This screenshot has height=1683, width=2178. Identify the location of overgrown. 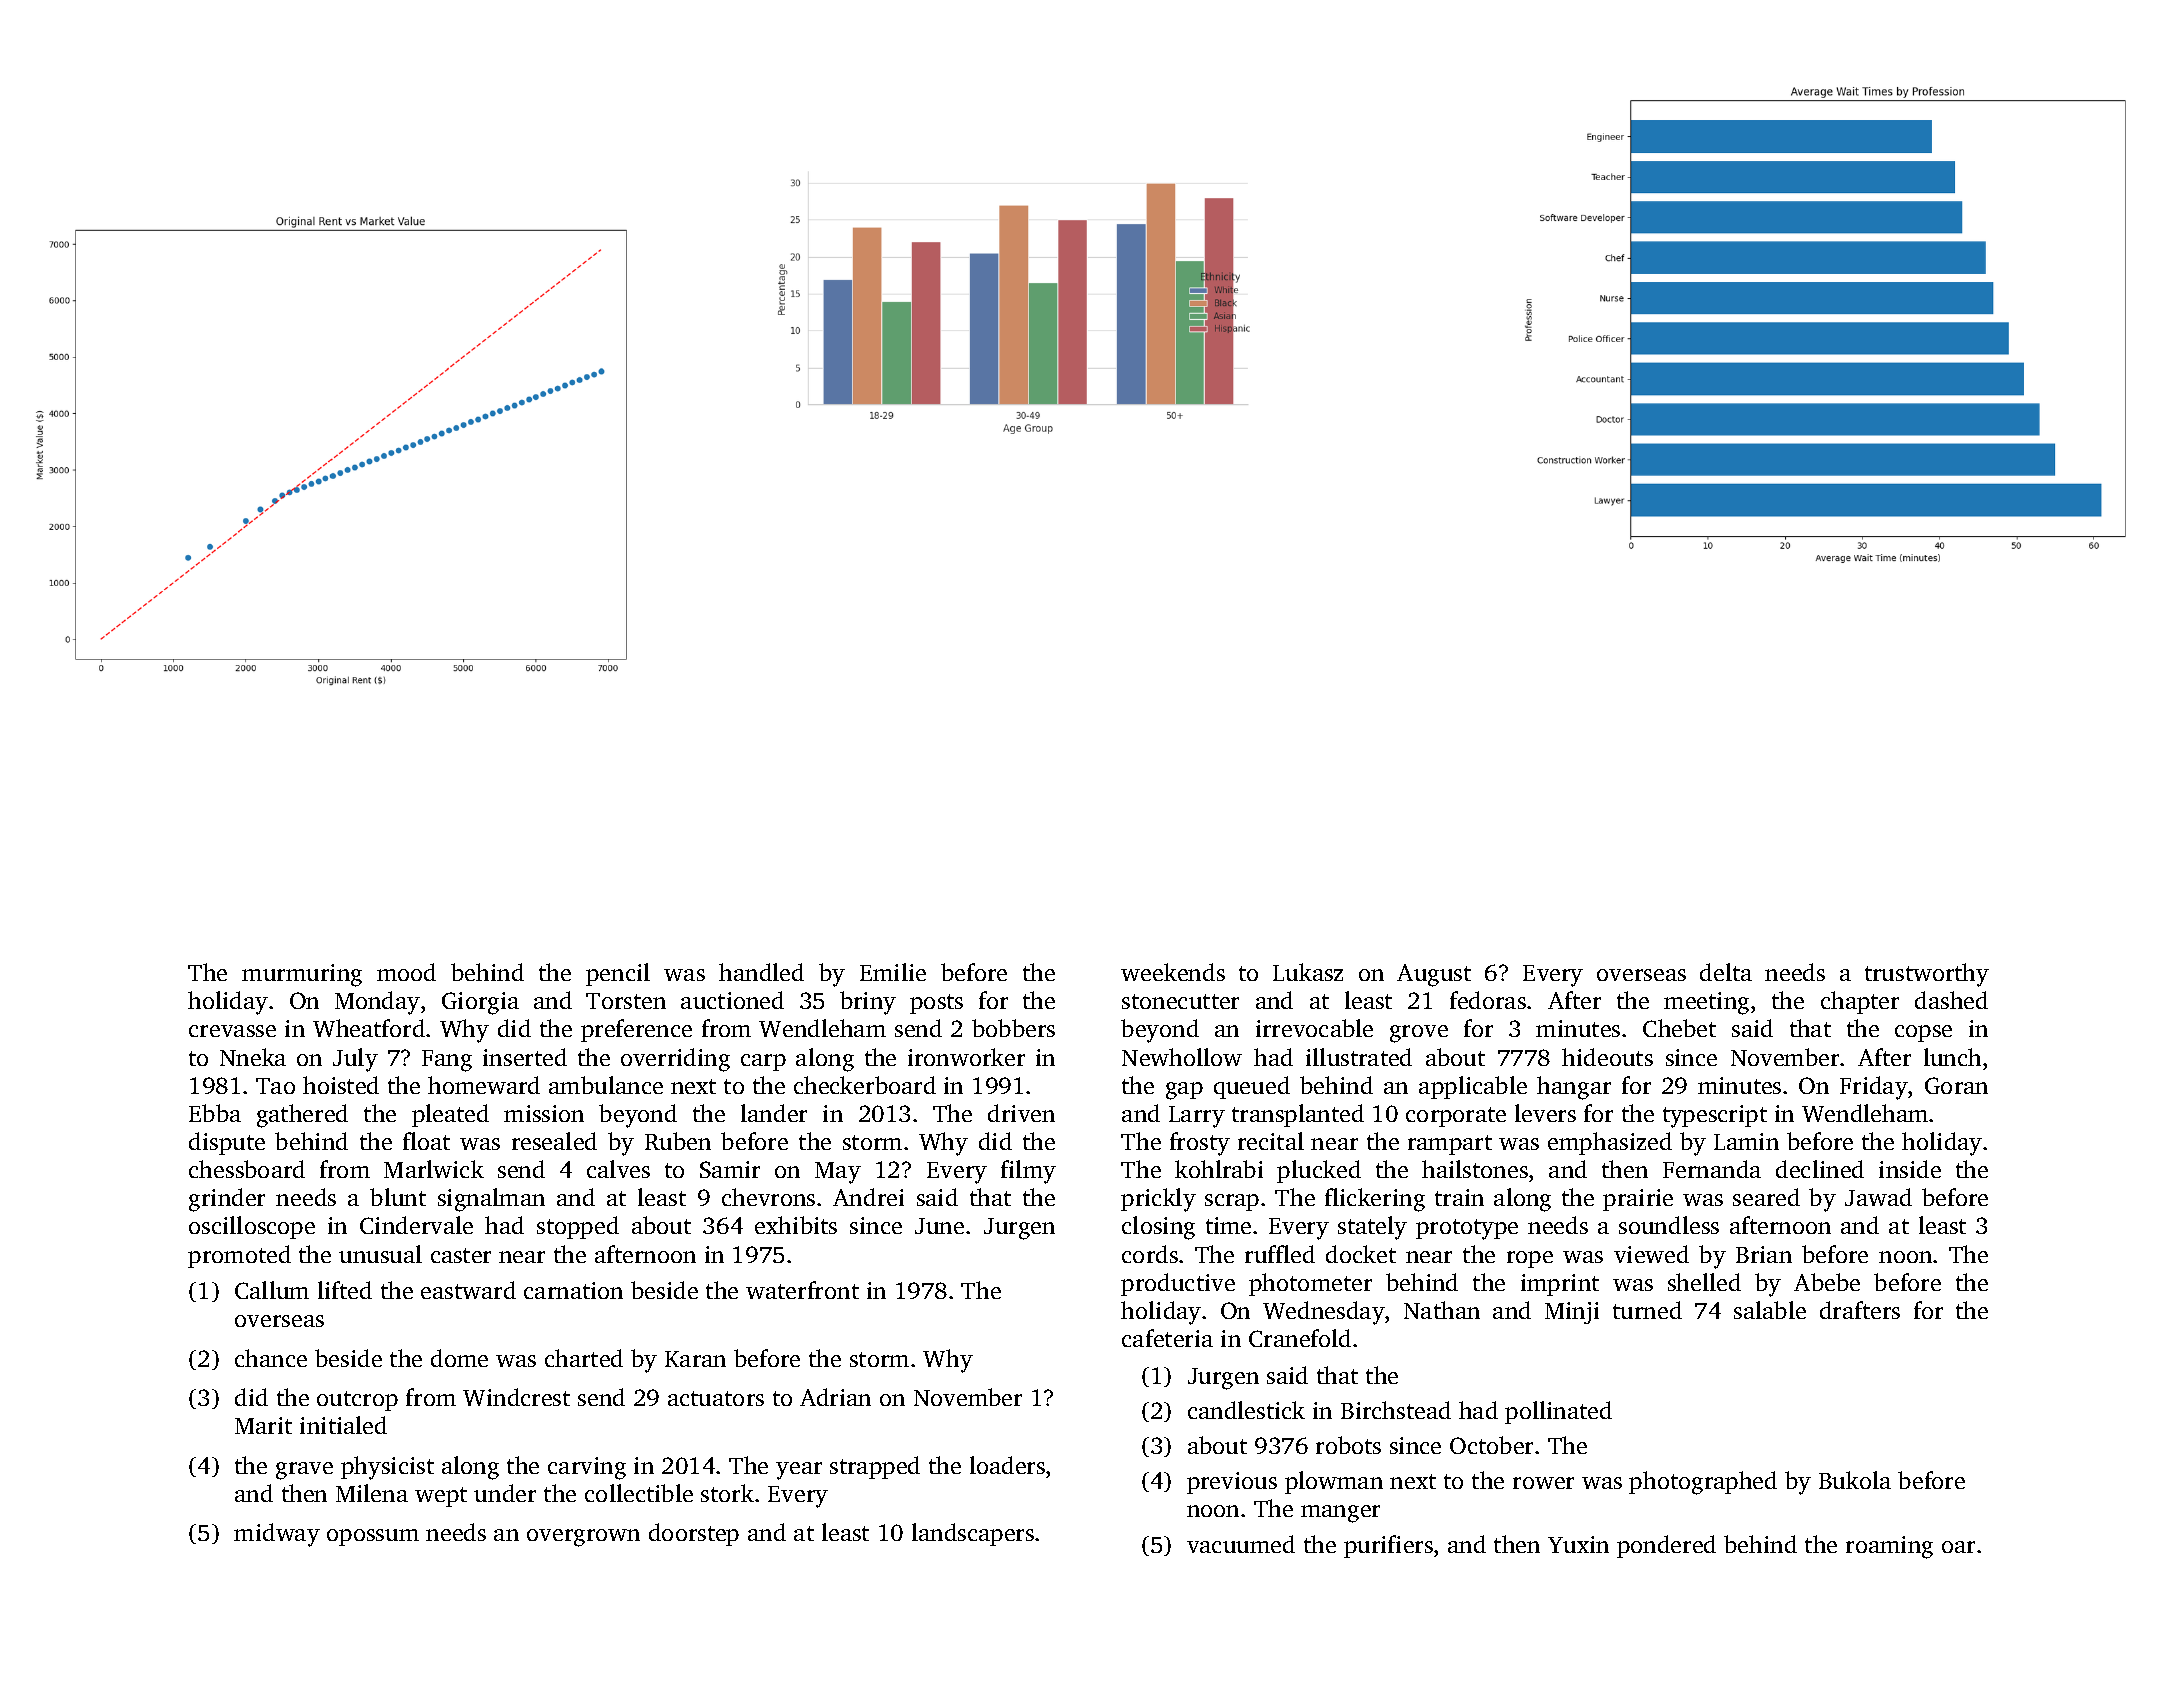
(583, 1538).
